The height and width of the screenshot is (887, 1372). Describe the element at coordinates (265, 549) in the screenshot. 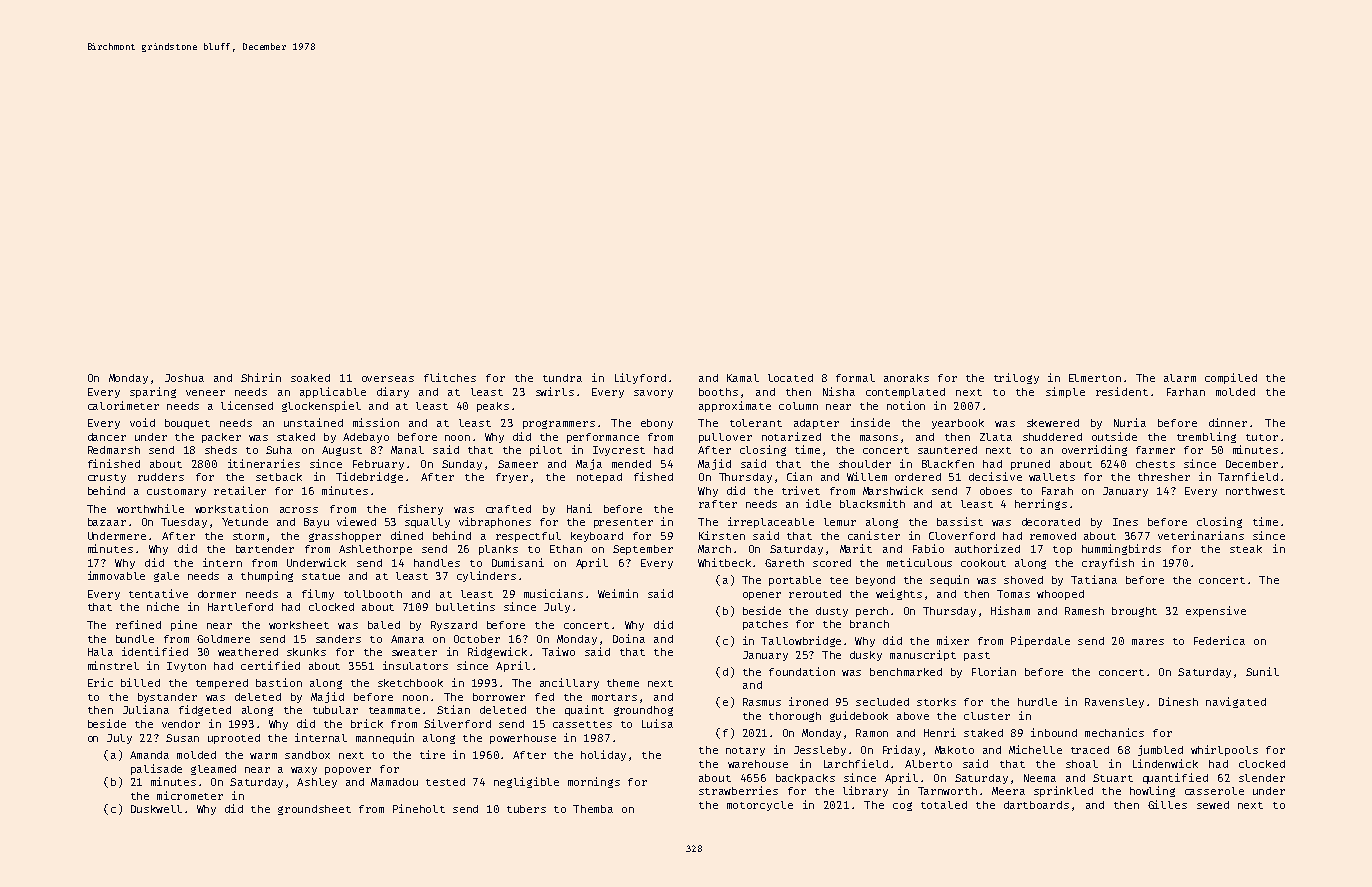

I see `bartender` at that location.
